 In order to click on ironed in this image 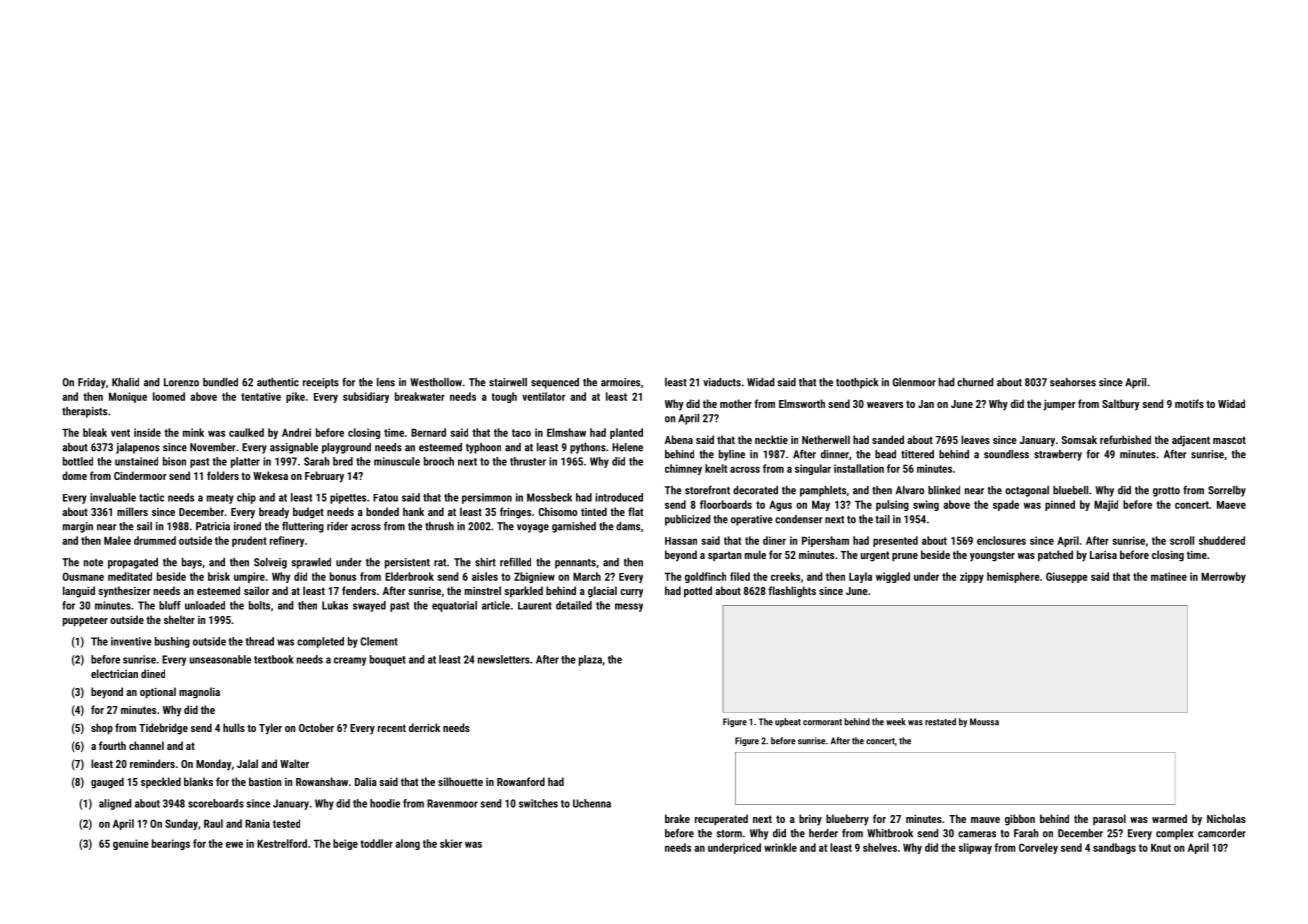, I will do `click(247, 526)`.
